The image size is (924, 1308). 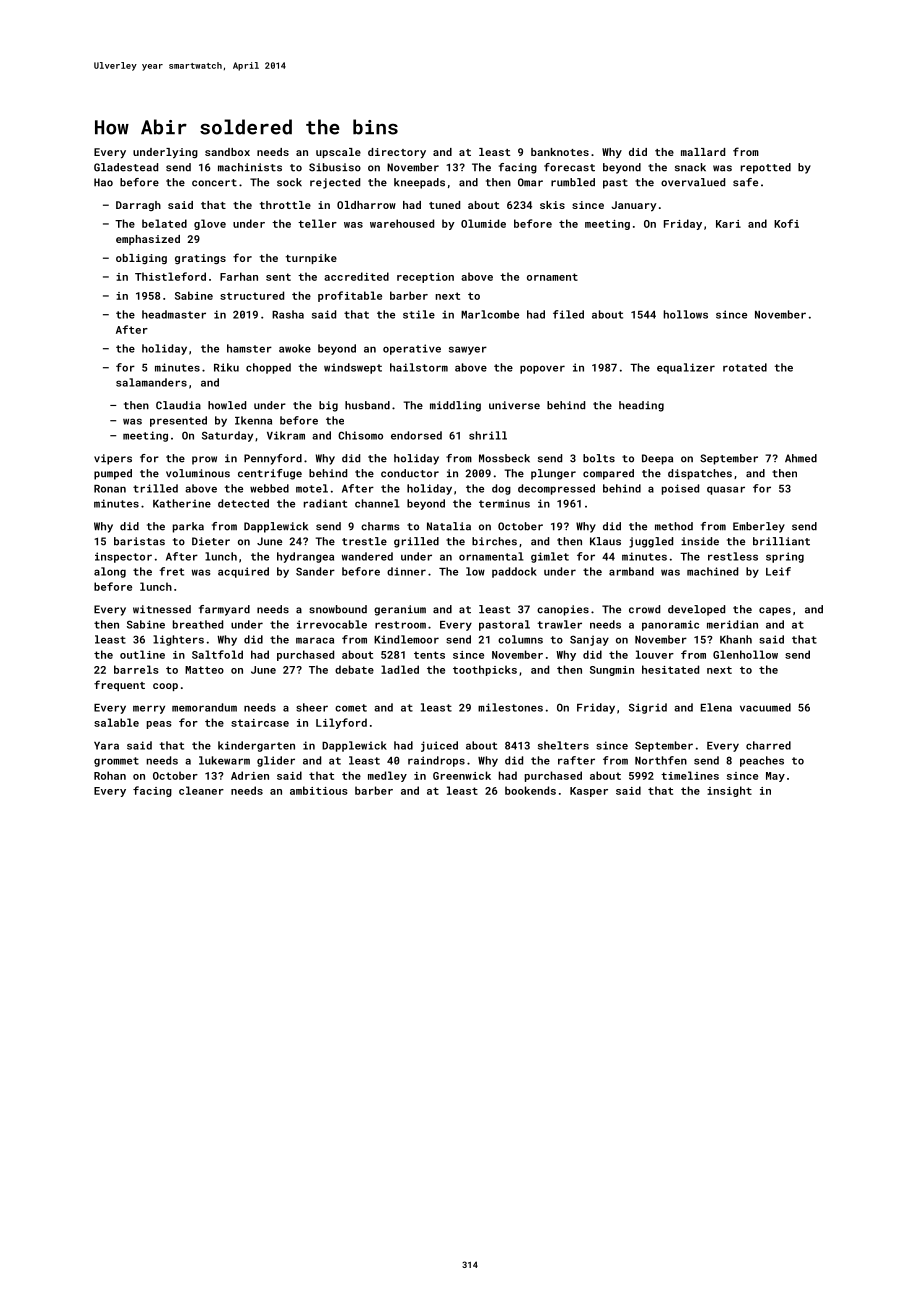 I want to click on dog, so click(x=501, y=489).
